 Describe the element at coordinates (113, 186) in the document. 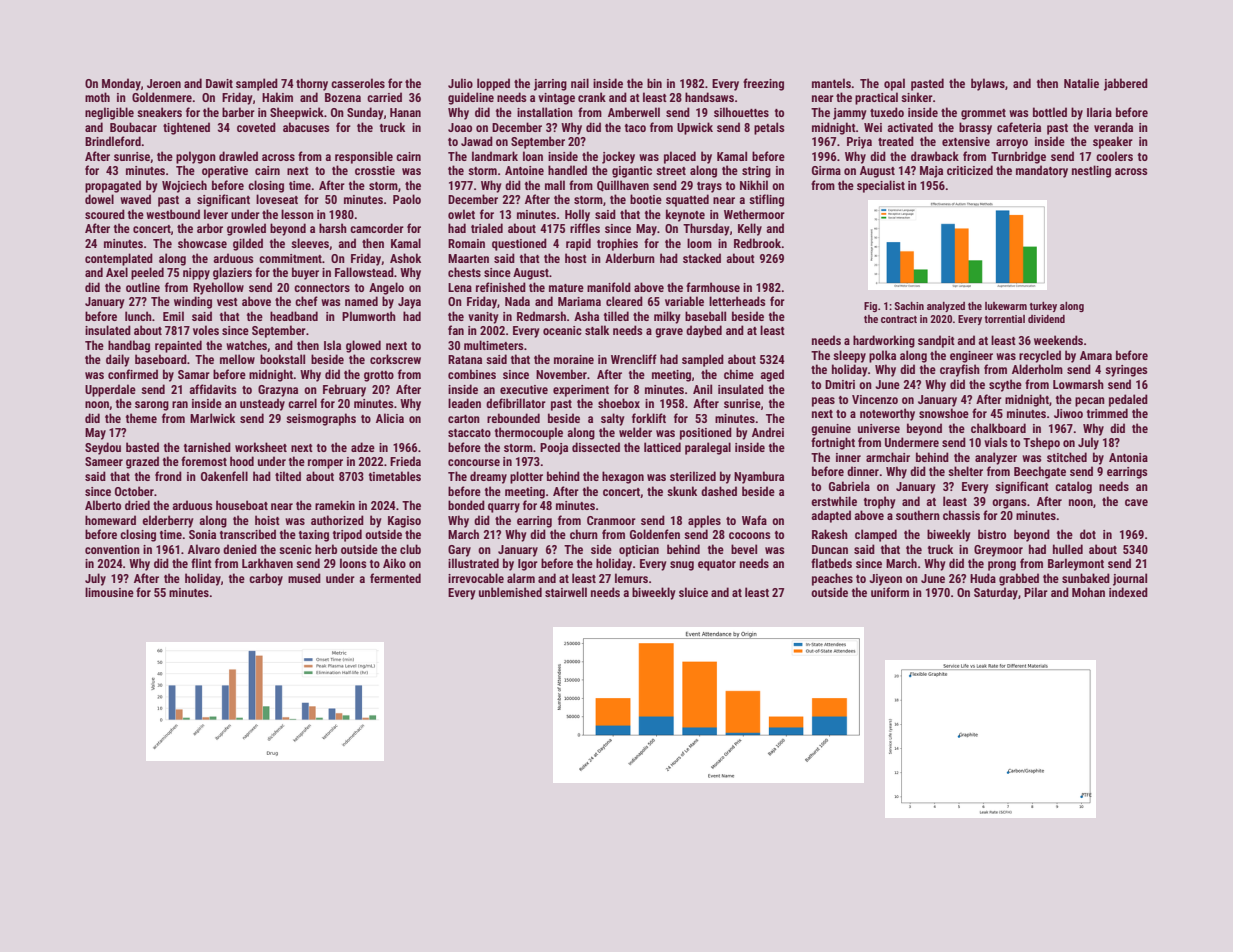

I see `propagated` at that location.
